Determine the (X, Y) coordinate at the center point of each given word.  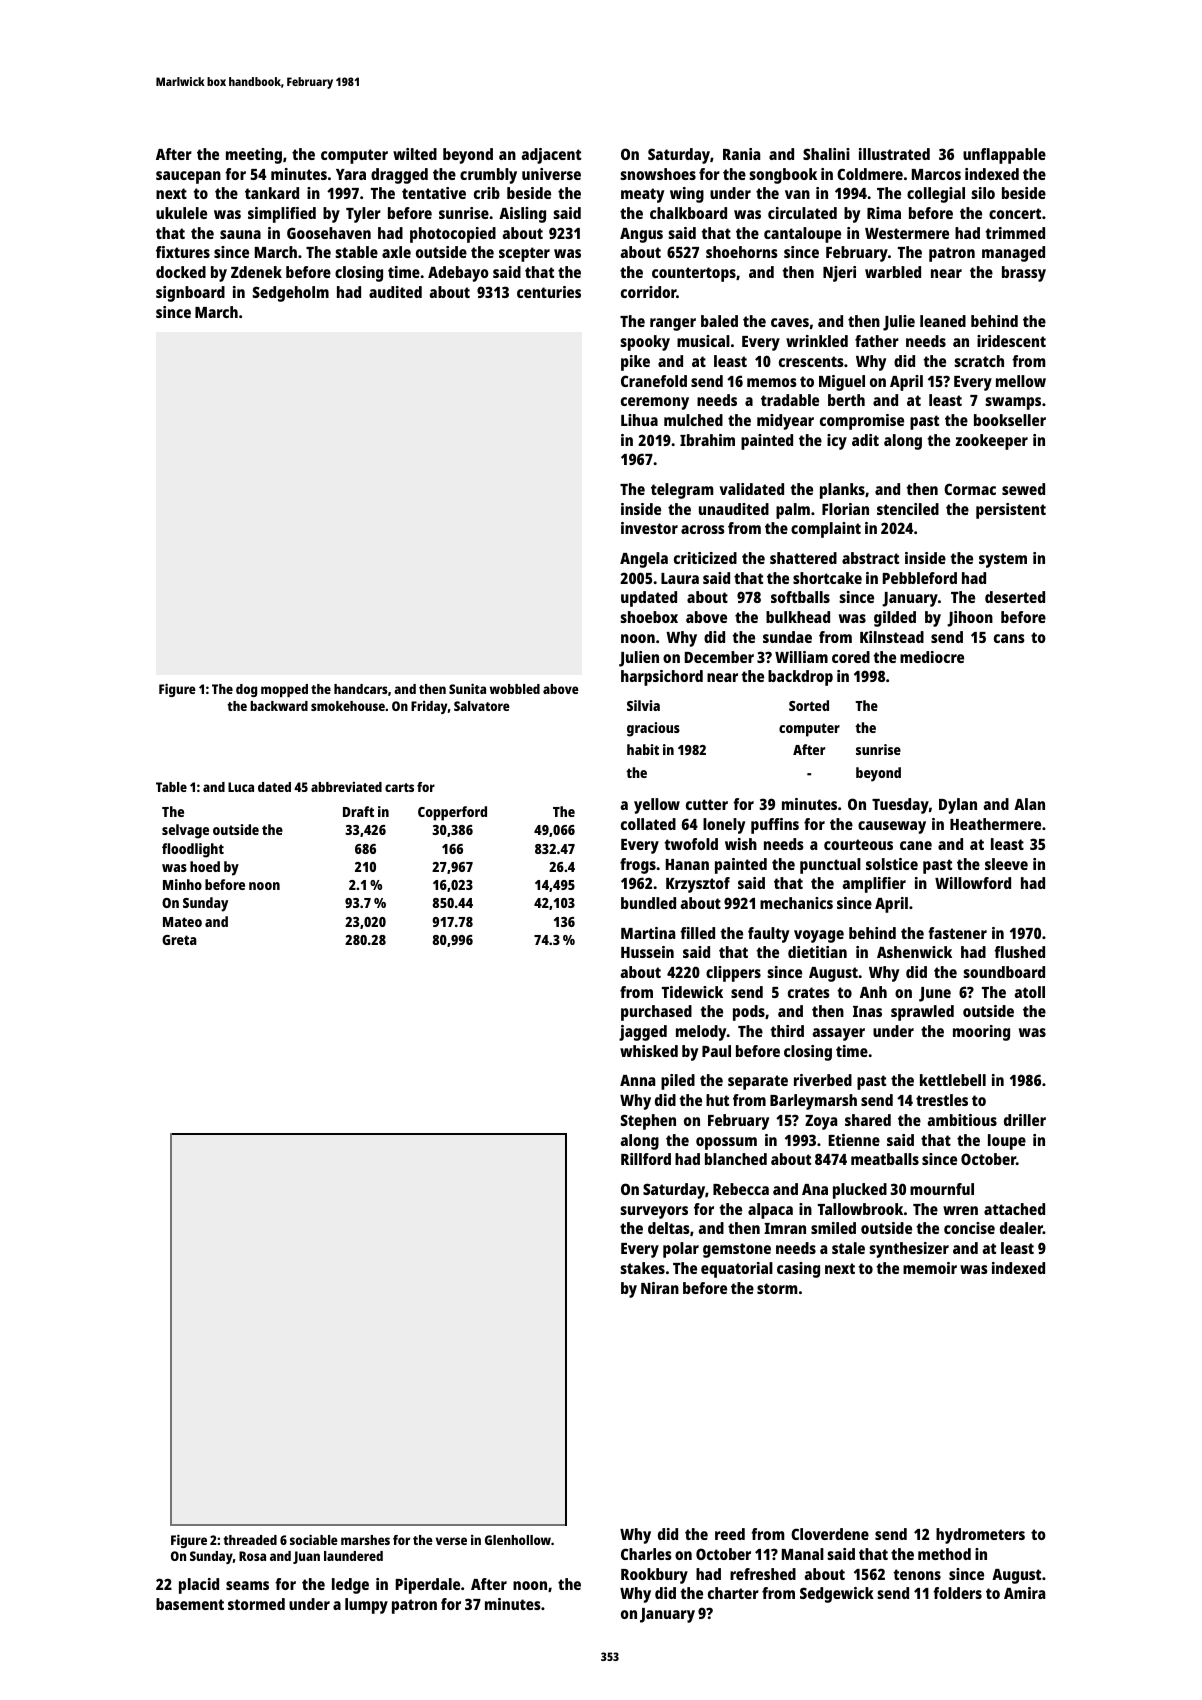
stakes (642, 1268)
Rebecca (741, 1189)
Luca (241, 787)
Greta (179, 940)
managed (1013, 254)
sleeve (1006, 864)
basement (190, 1604)
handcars (361, 689)
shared (868, 1120)
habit (643, 749)
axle (396, 252)
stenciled (908, 509)
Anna (637, 1080)
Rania (741, 154)
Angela (644, 560)
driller (1025, 1120)
